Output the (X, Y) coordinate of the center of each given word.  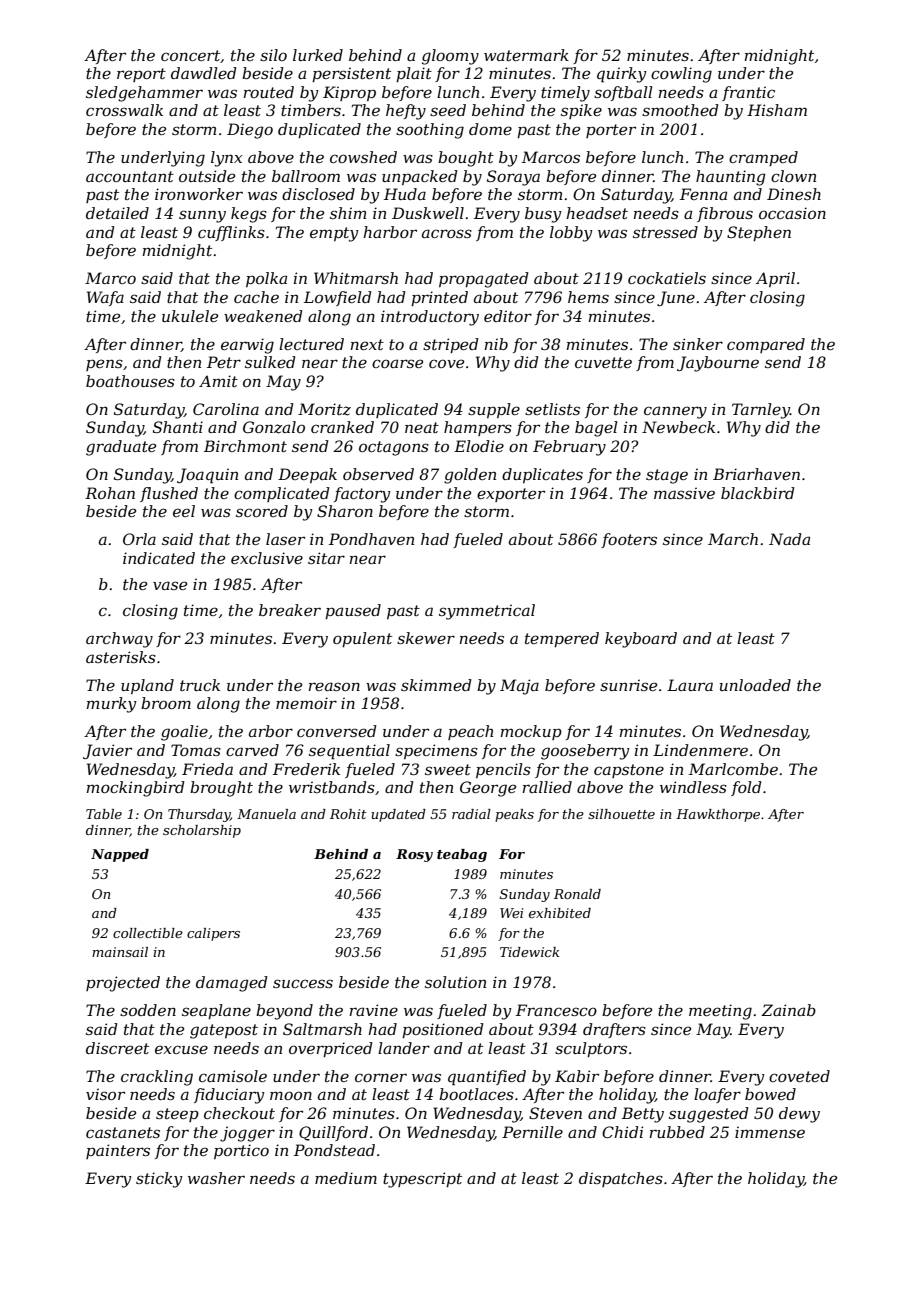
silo (273, 55)
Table (104, 814)
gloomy (450, 57)
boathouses (130, 381)
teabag (462, 855)
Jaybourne (718, 364)
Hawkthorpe (718, 815)
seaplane (216, 1011)
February (569, 448)
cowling (681, 75)
